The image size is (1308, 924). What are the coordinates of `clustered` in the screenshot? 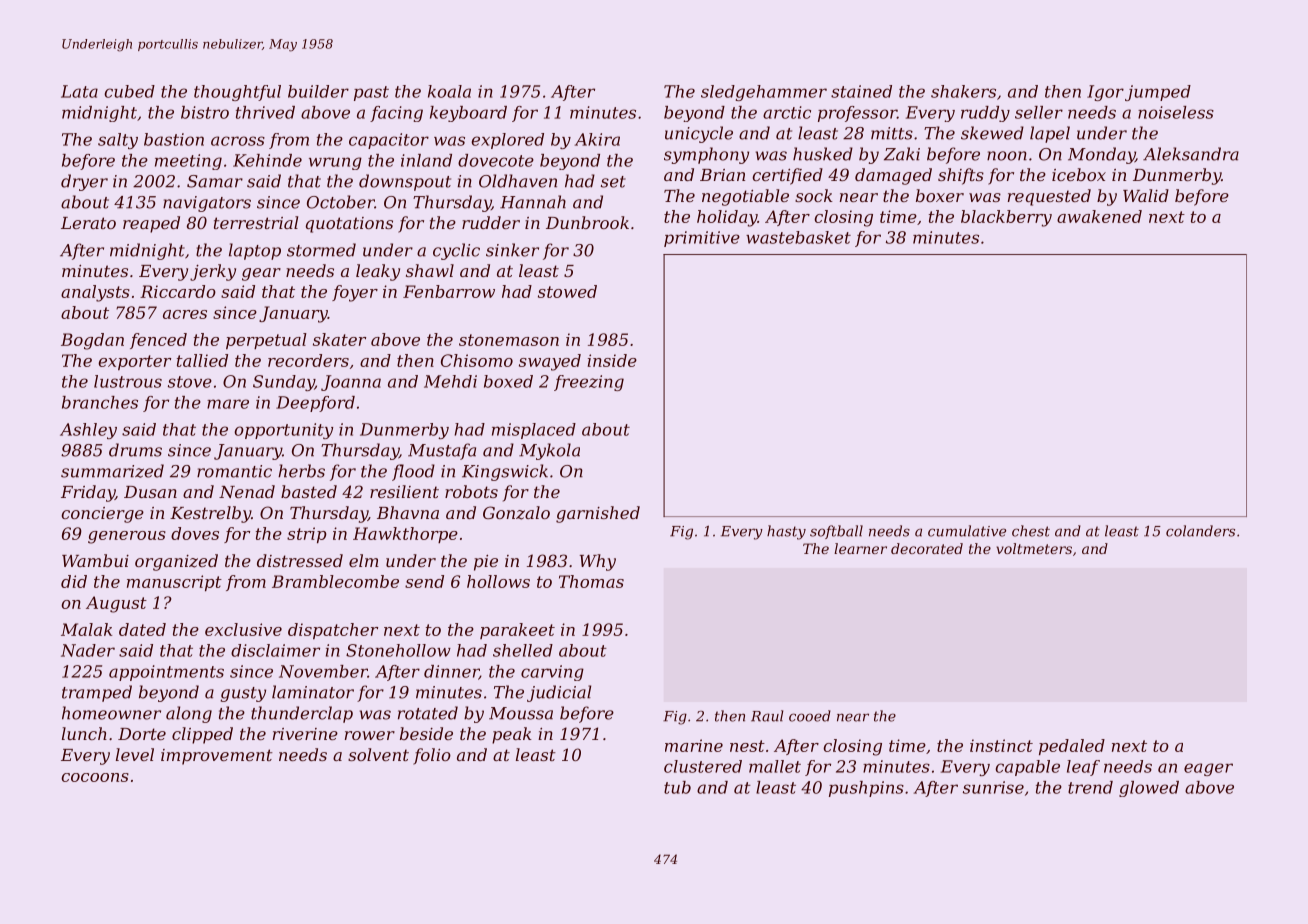 It's located at (703, 766).
